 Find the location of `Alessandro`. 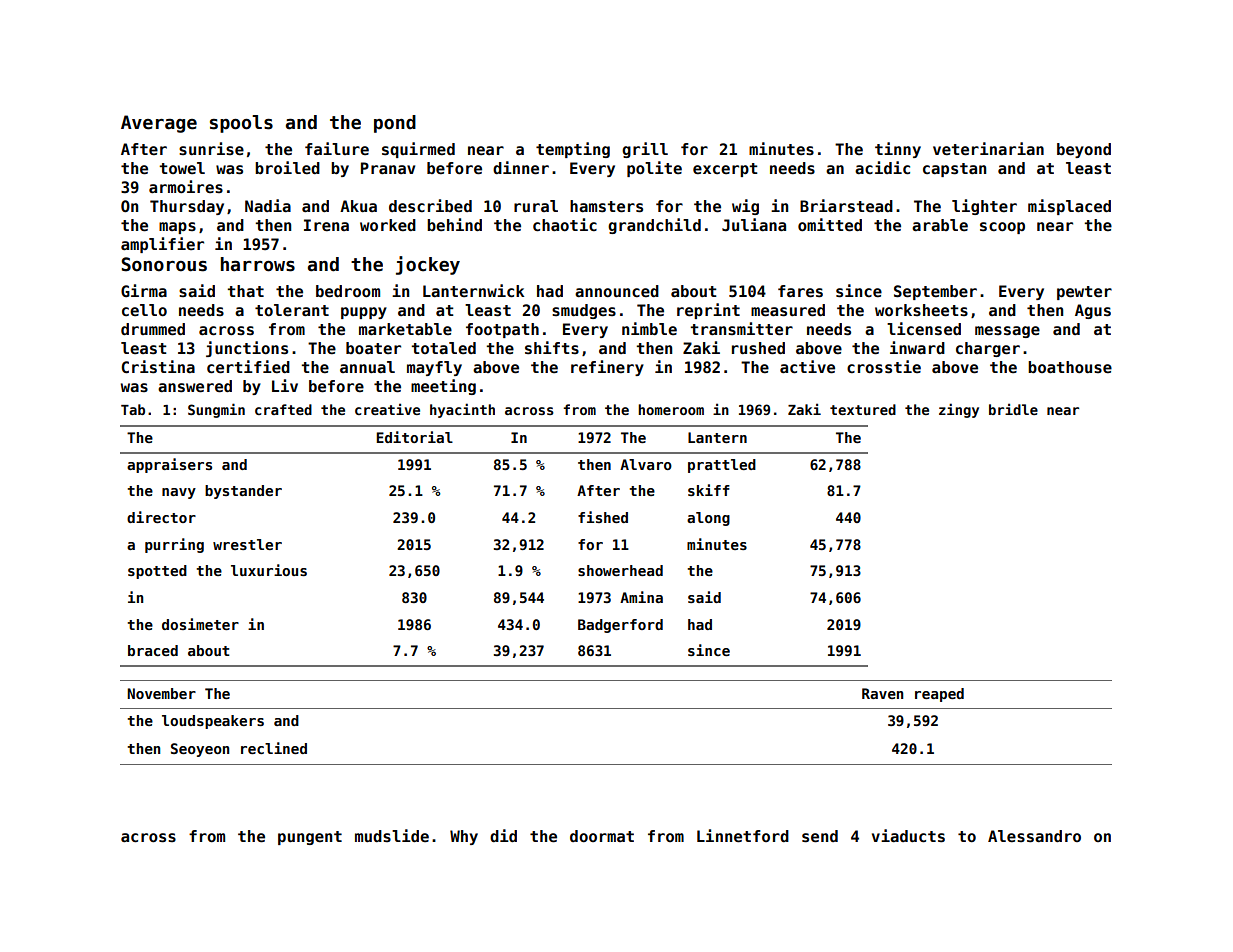

Alessandro is located at coordinates (1034, 836).
